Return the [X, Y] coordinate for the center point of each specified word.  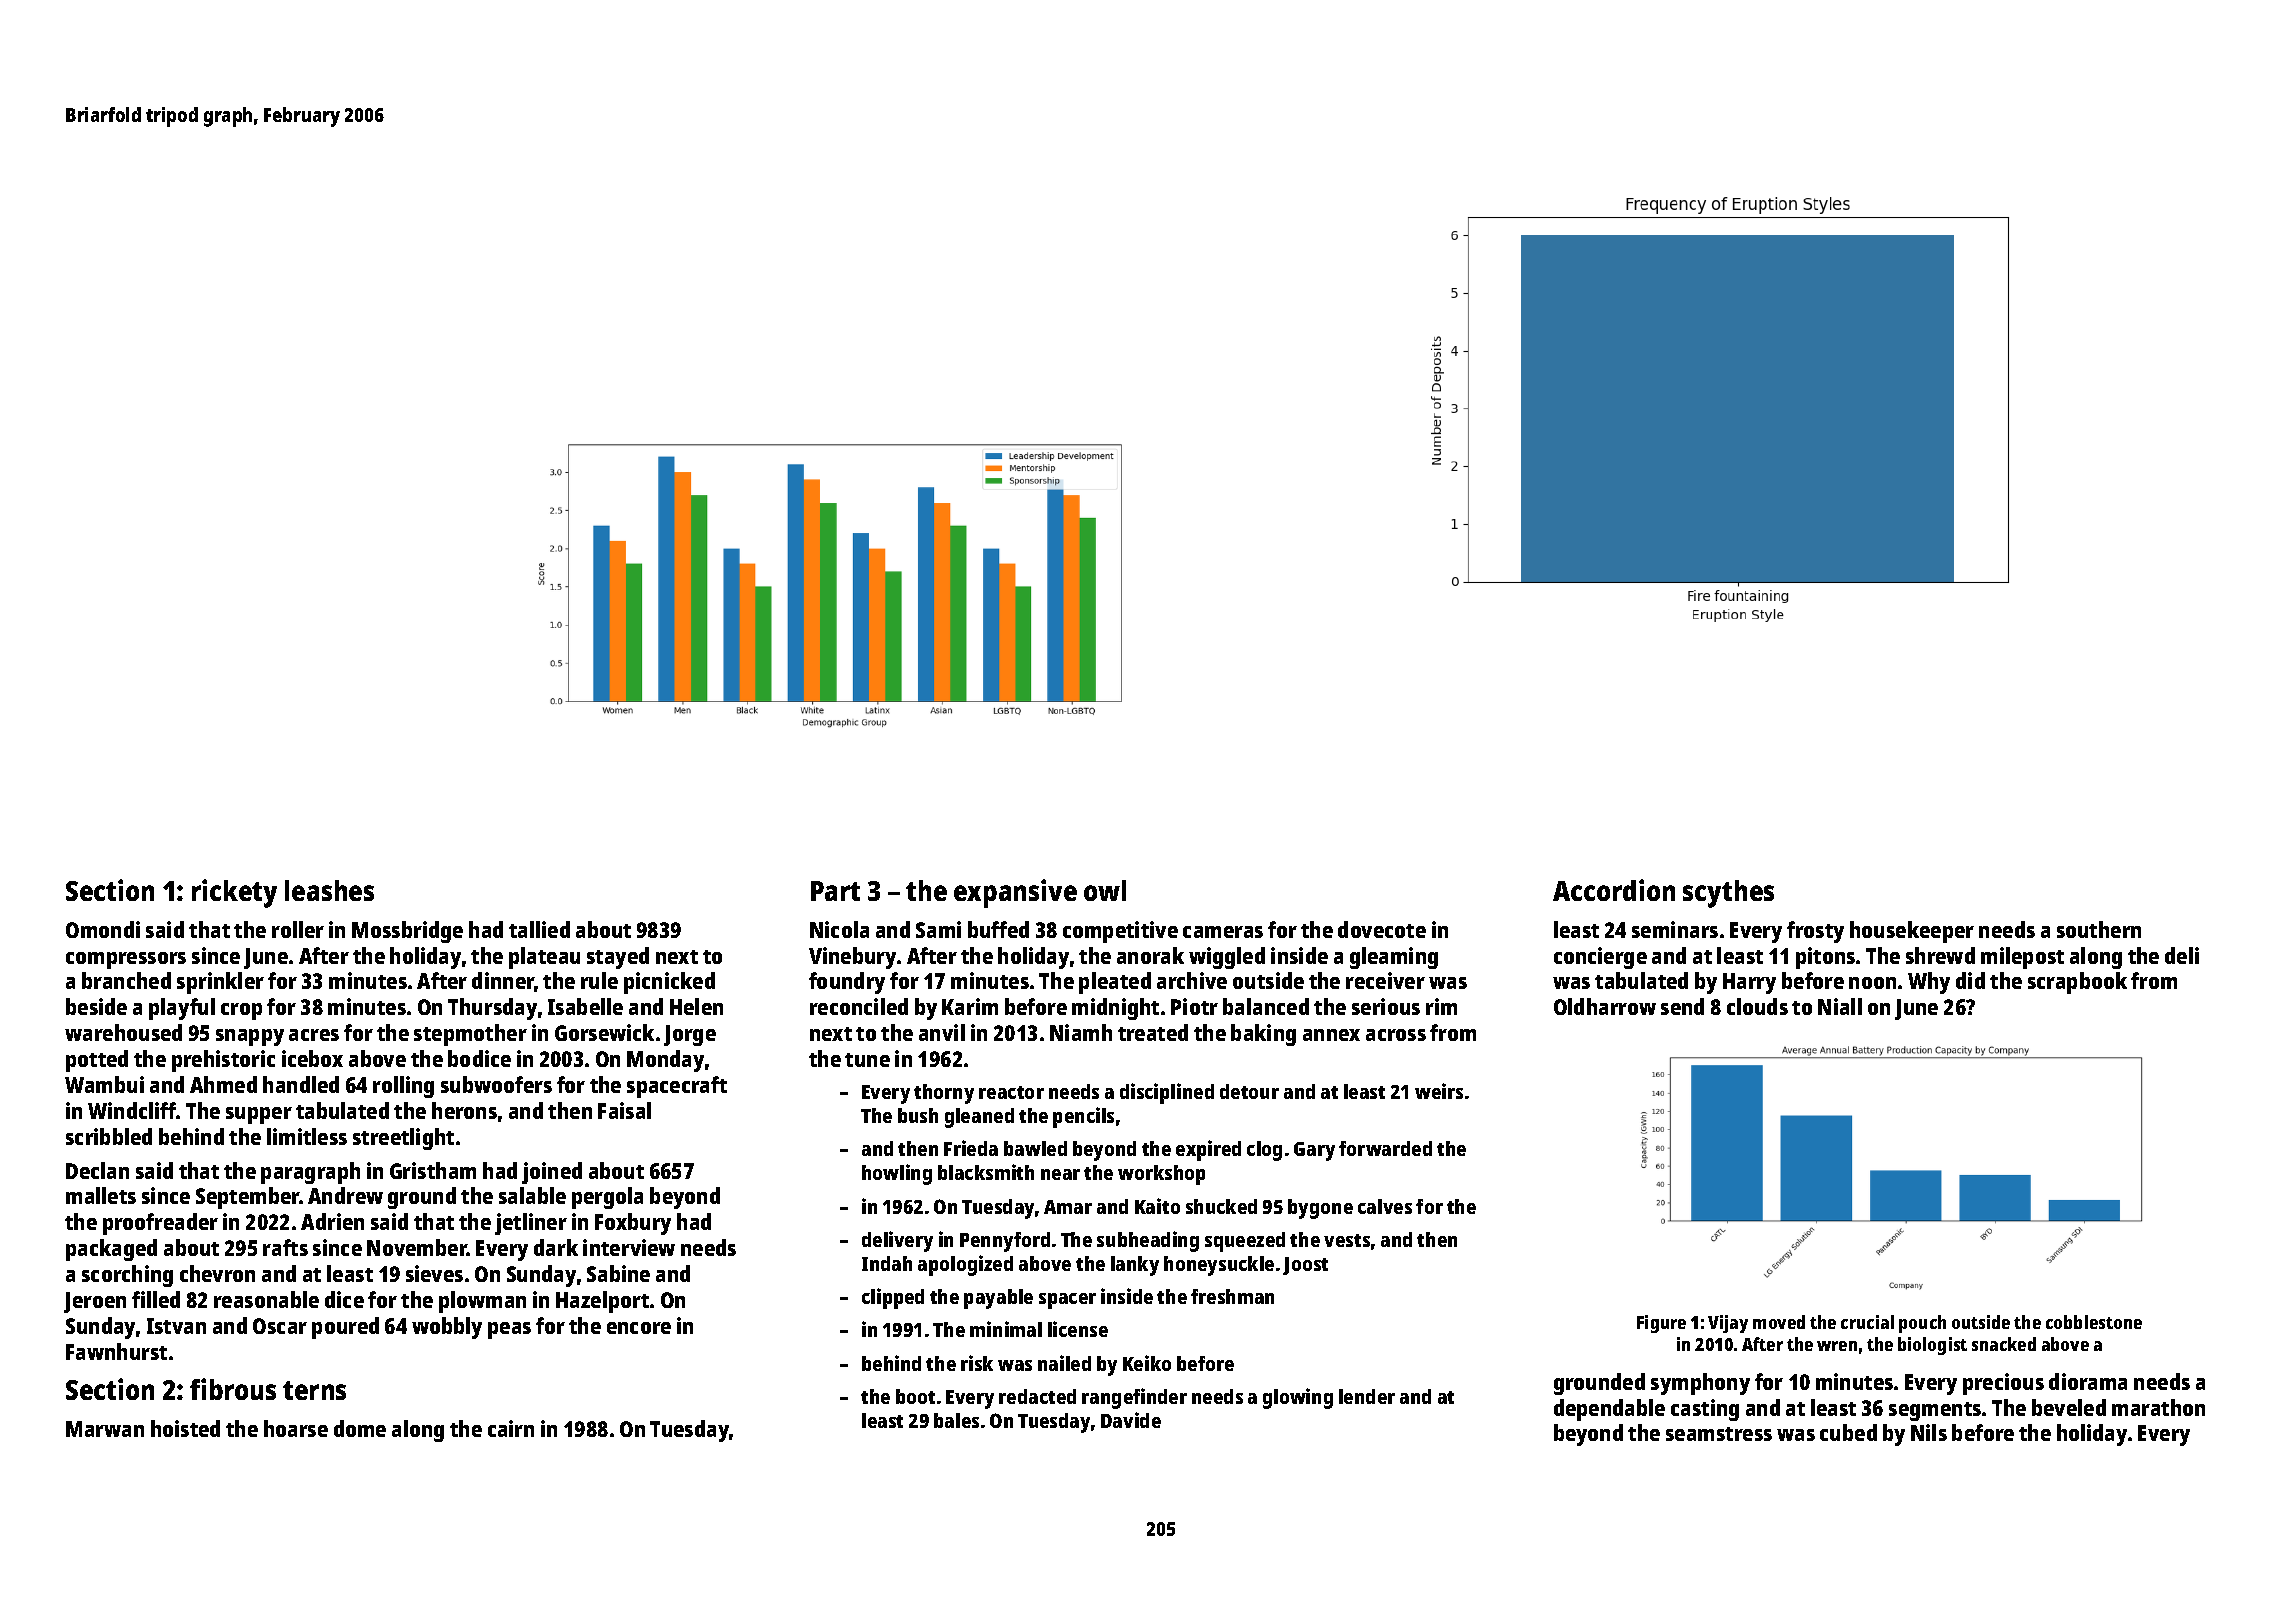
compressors [126, 960]
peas [509, 1330]
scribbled [109, 1136]
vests [1347, 1240]
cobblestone [2094, 1322]
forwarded [1385, 1148]
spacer [1067, 1301]
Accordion [1614, 890]
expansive [1015, 893]
